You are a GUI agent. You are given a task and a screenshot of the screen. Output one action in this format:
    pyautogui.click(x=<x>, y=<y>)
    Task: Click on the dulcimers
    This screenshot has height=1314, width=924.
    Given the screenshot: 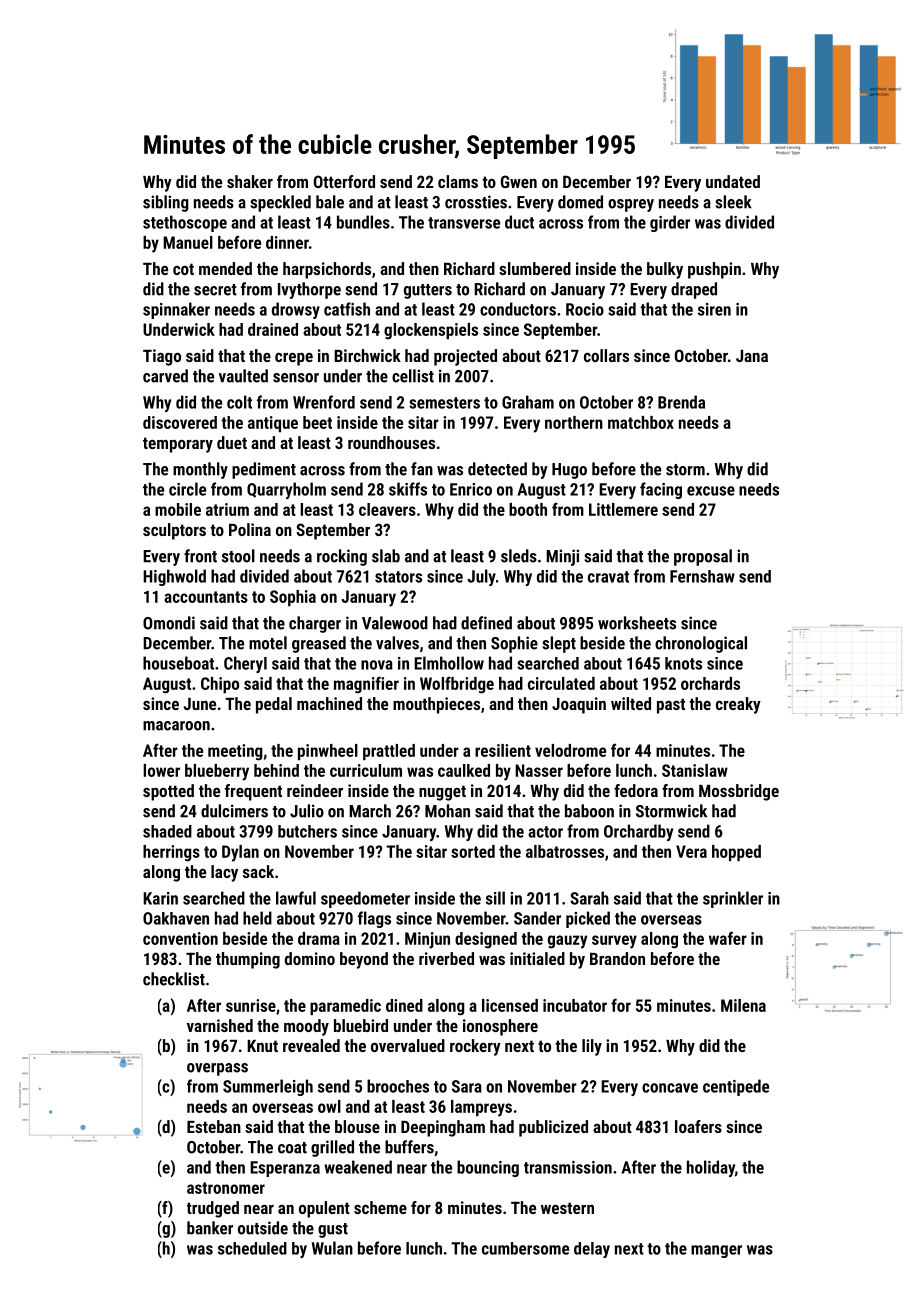 What is the action you would take?
    pyautogui.click(x=234, y=811)
